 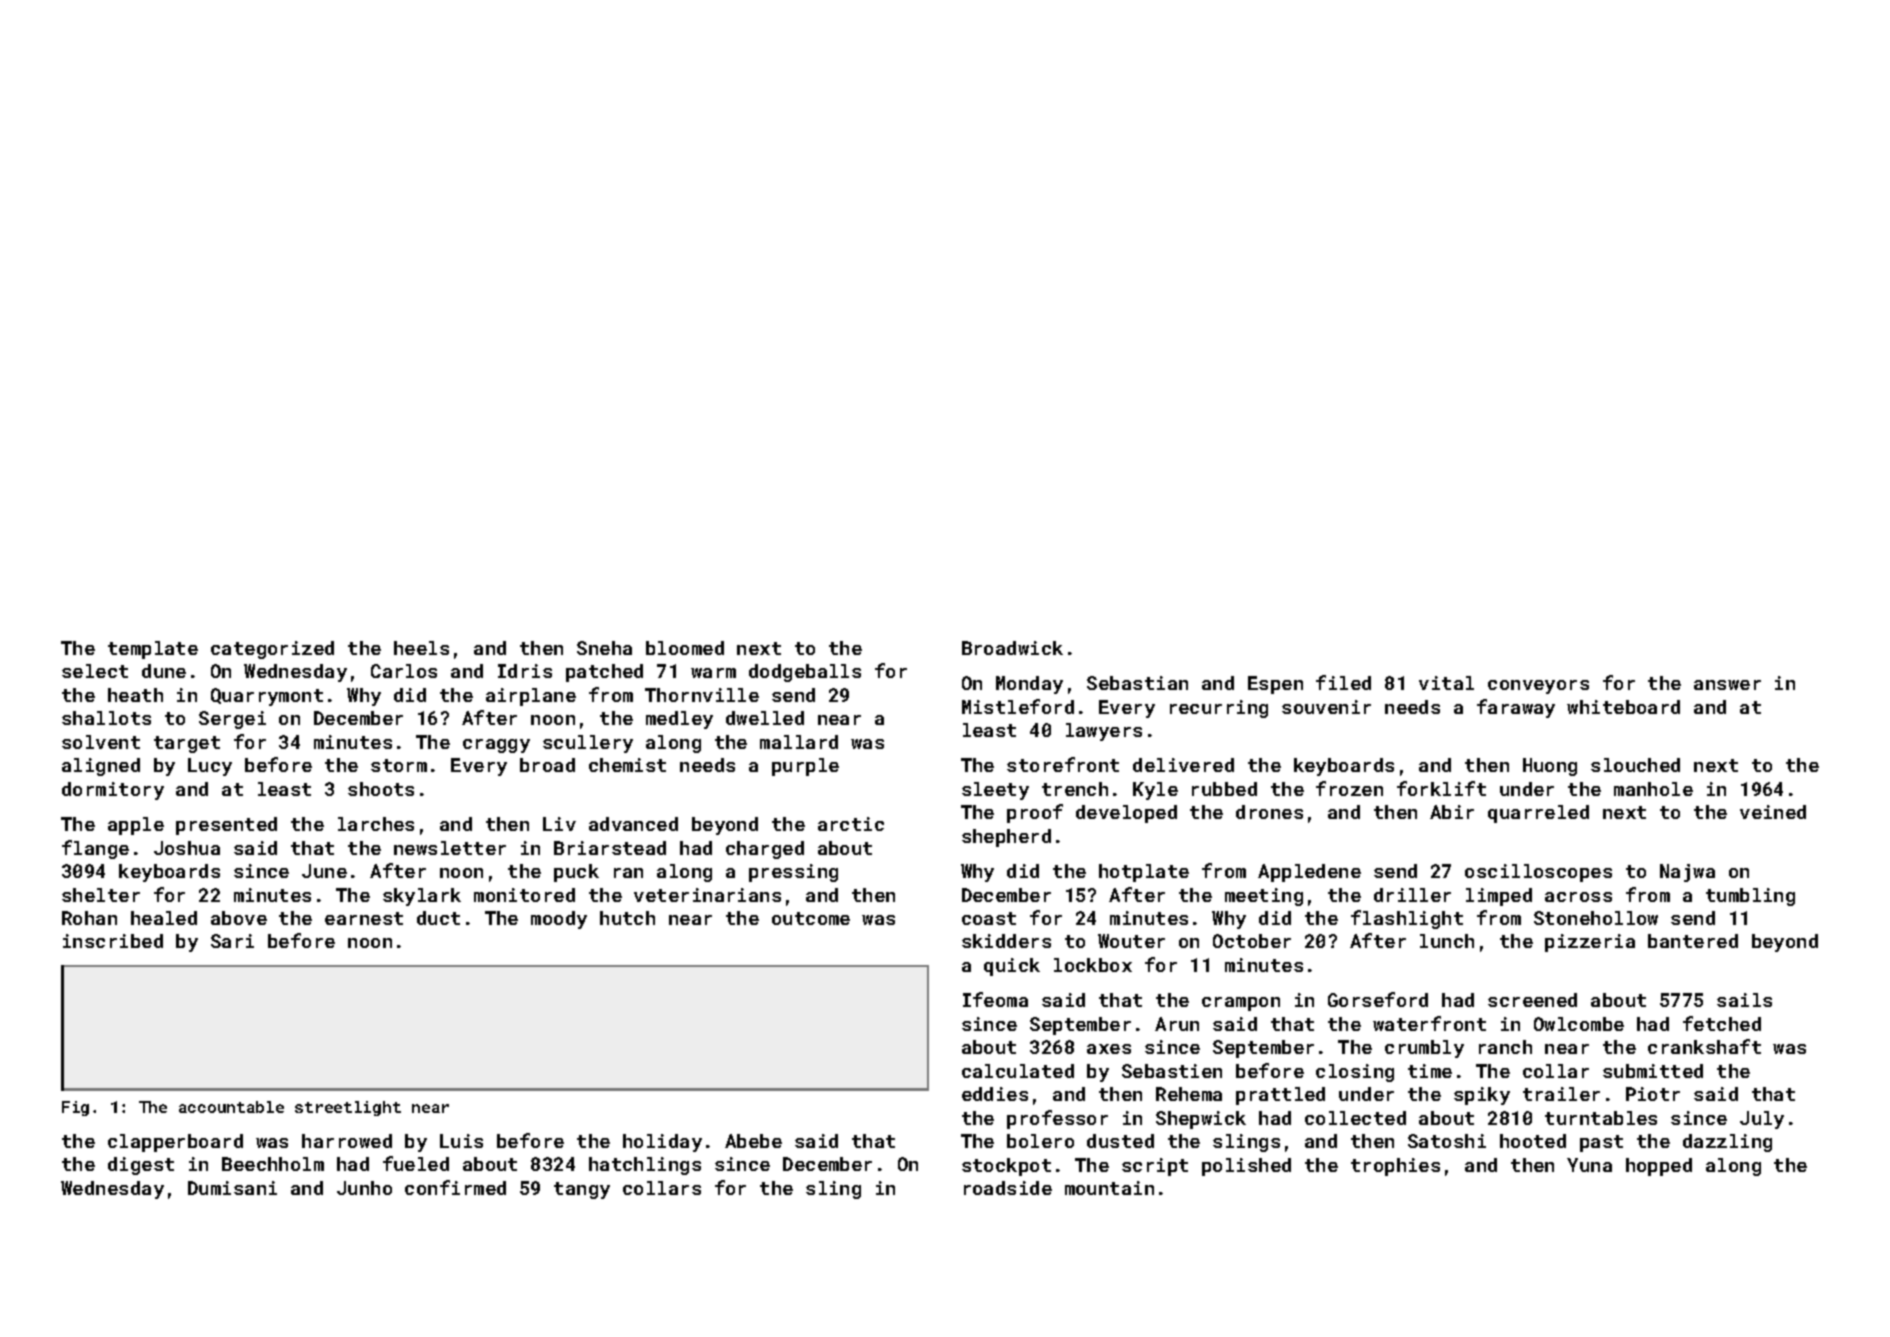 What do you see at coordinates (1018, 1071) in the image?
I see `calculated` at bounding box center [1018, 1071].
